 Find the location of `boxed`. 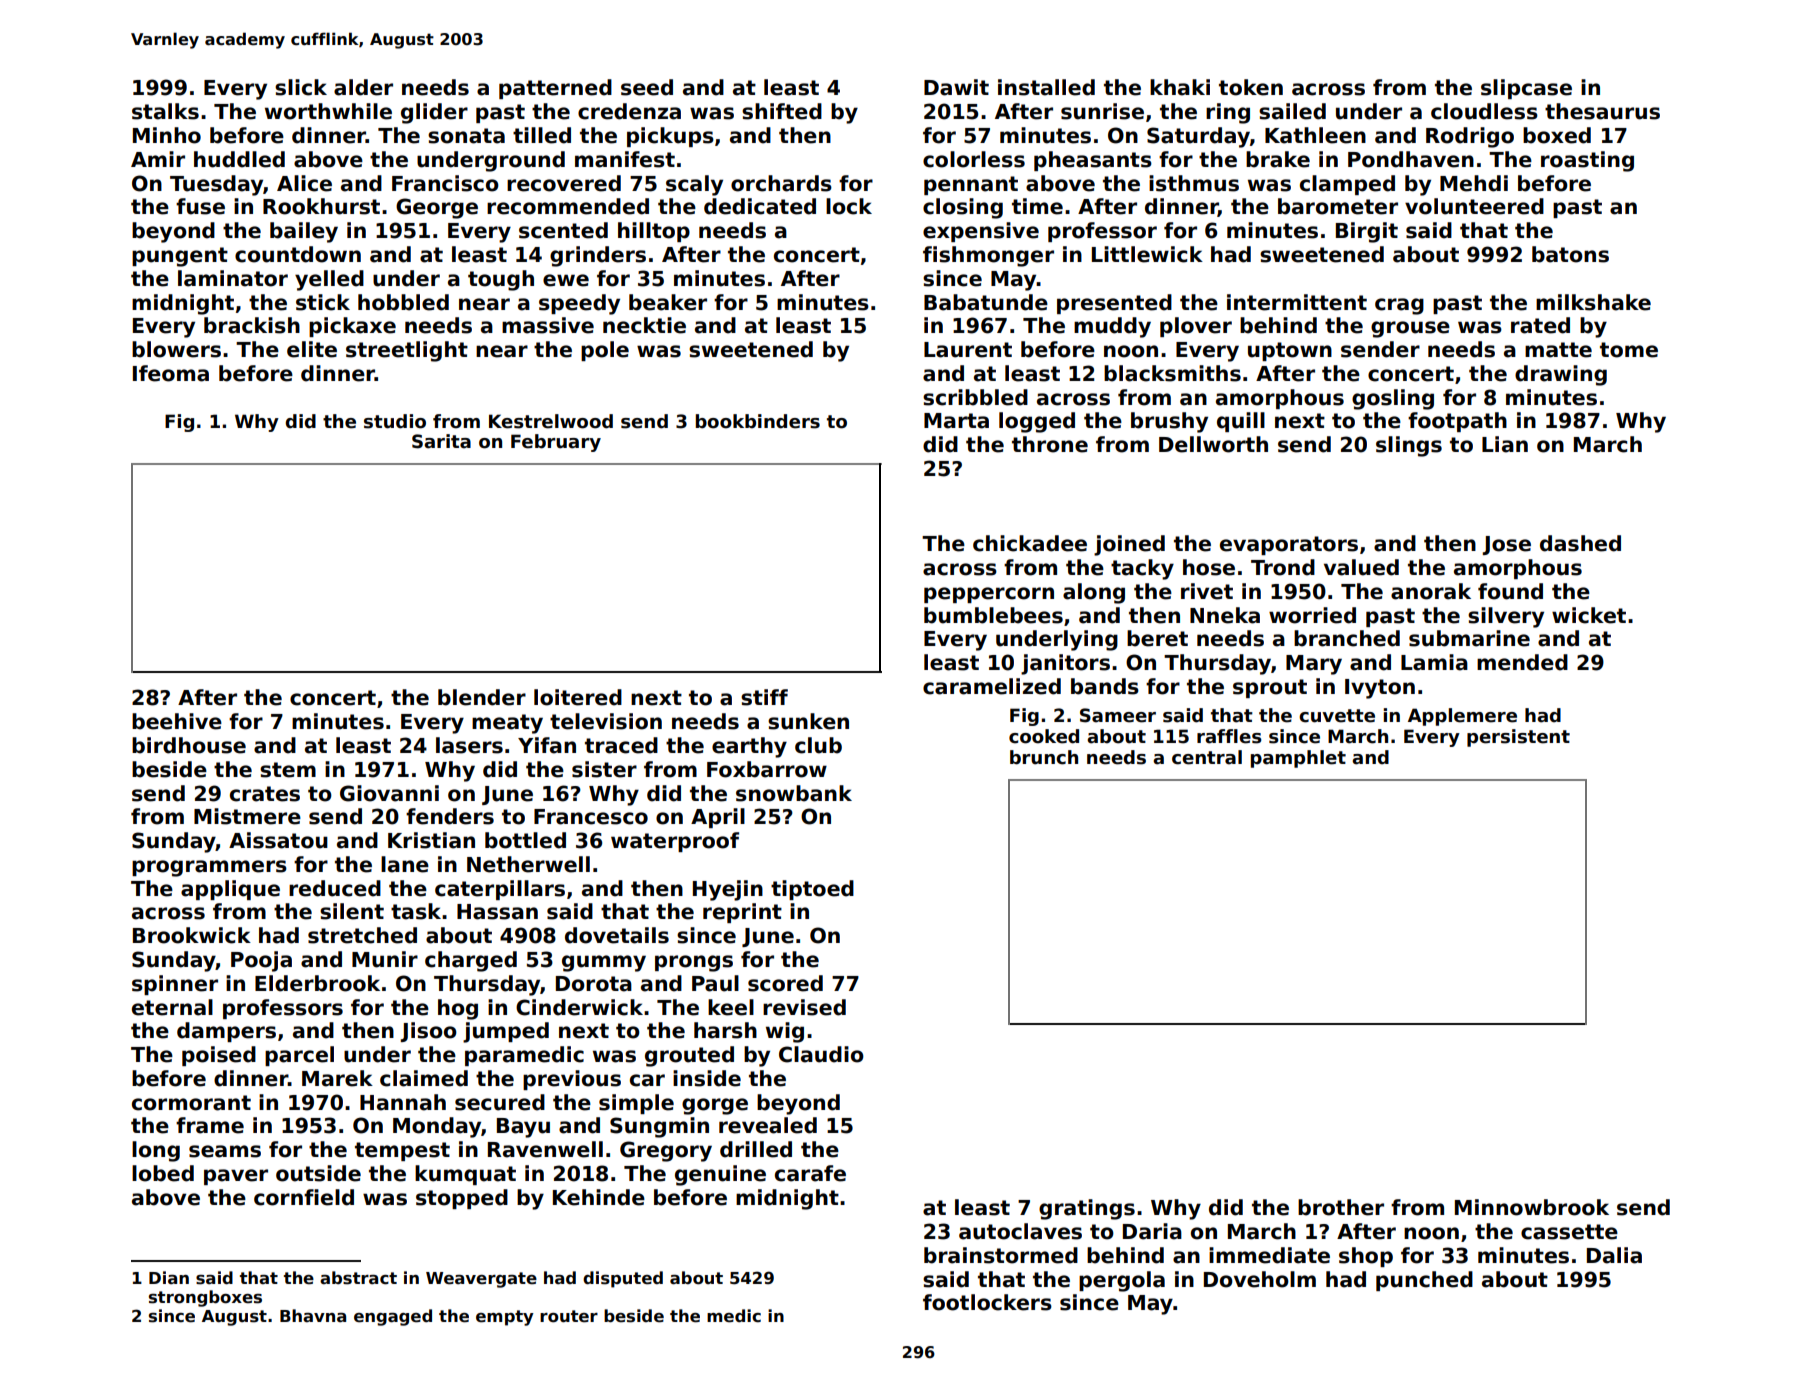

boxed is located at coordinates (1557, 135).
